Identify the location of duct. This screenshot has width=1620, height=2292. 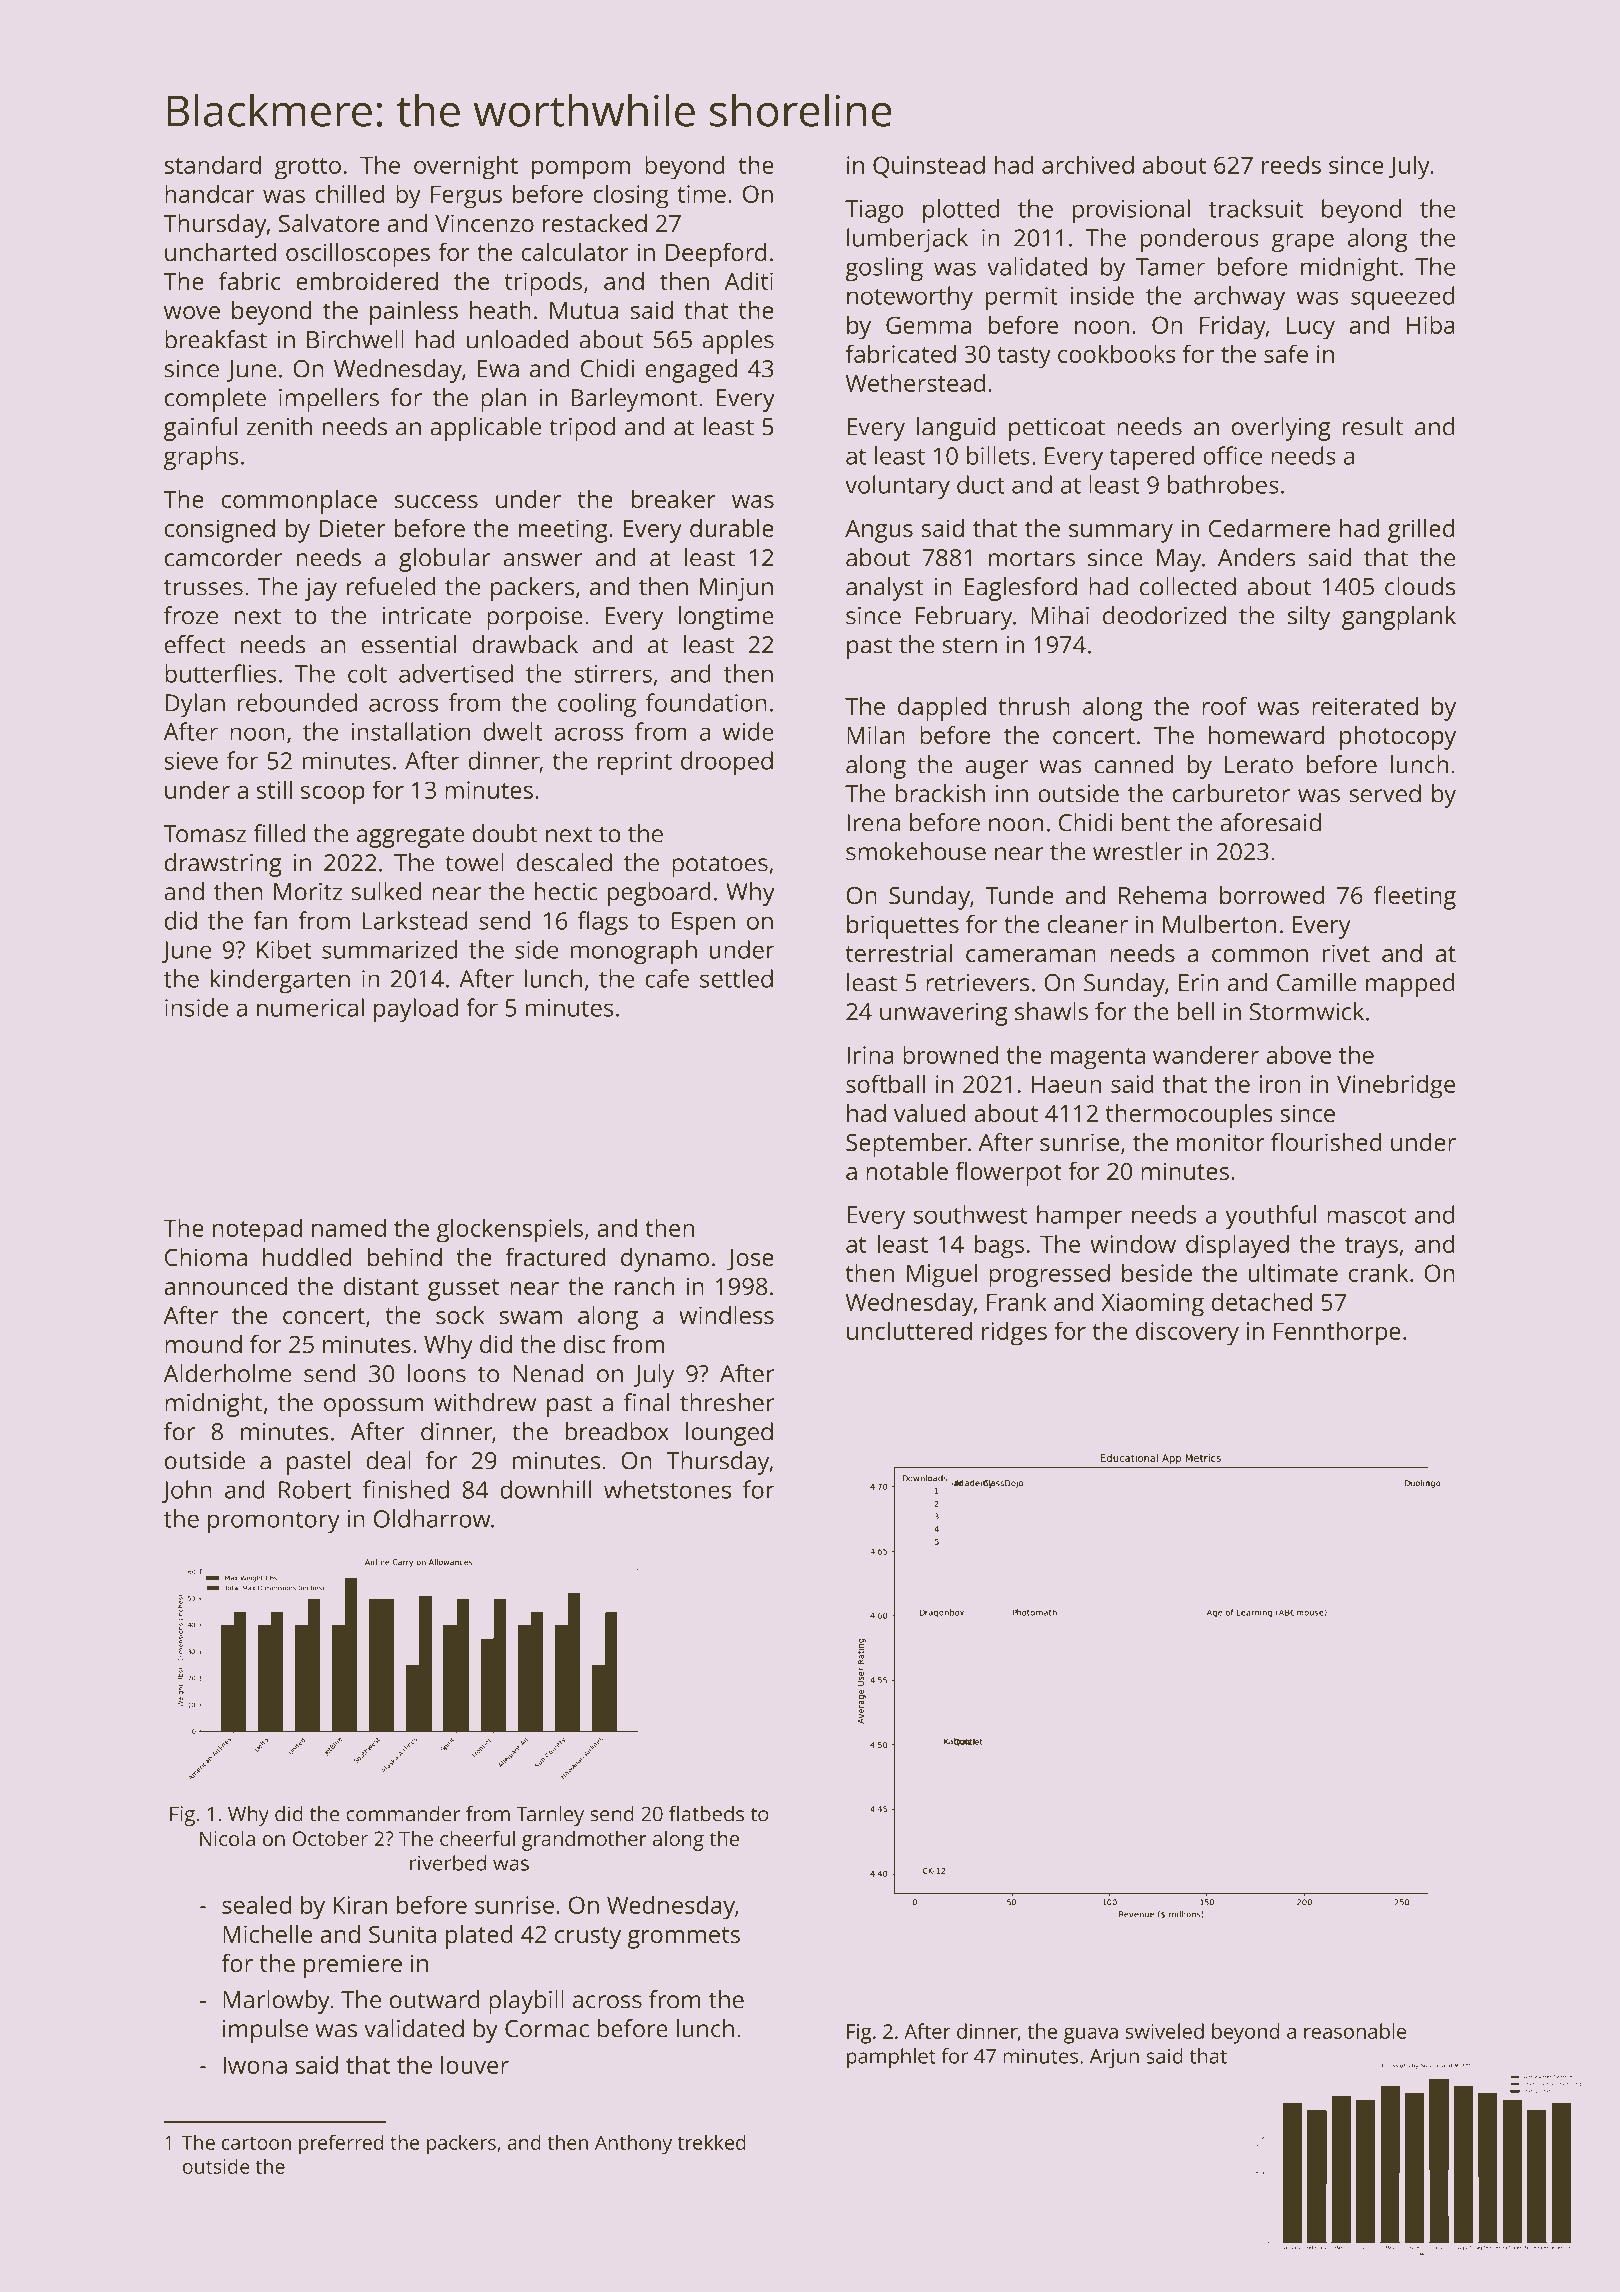
(981, 484).
